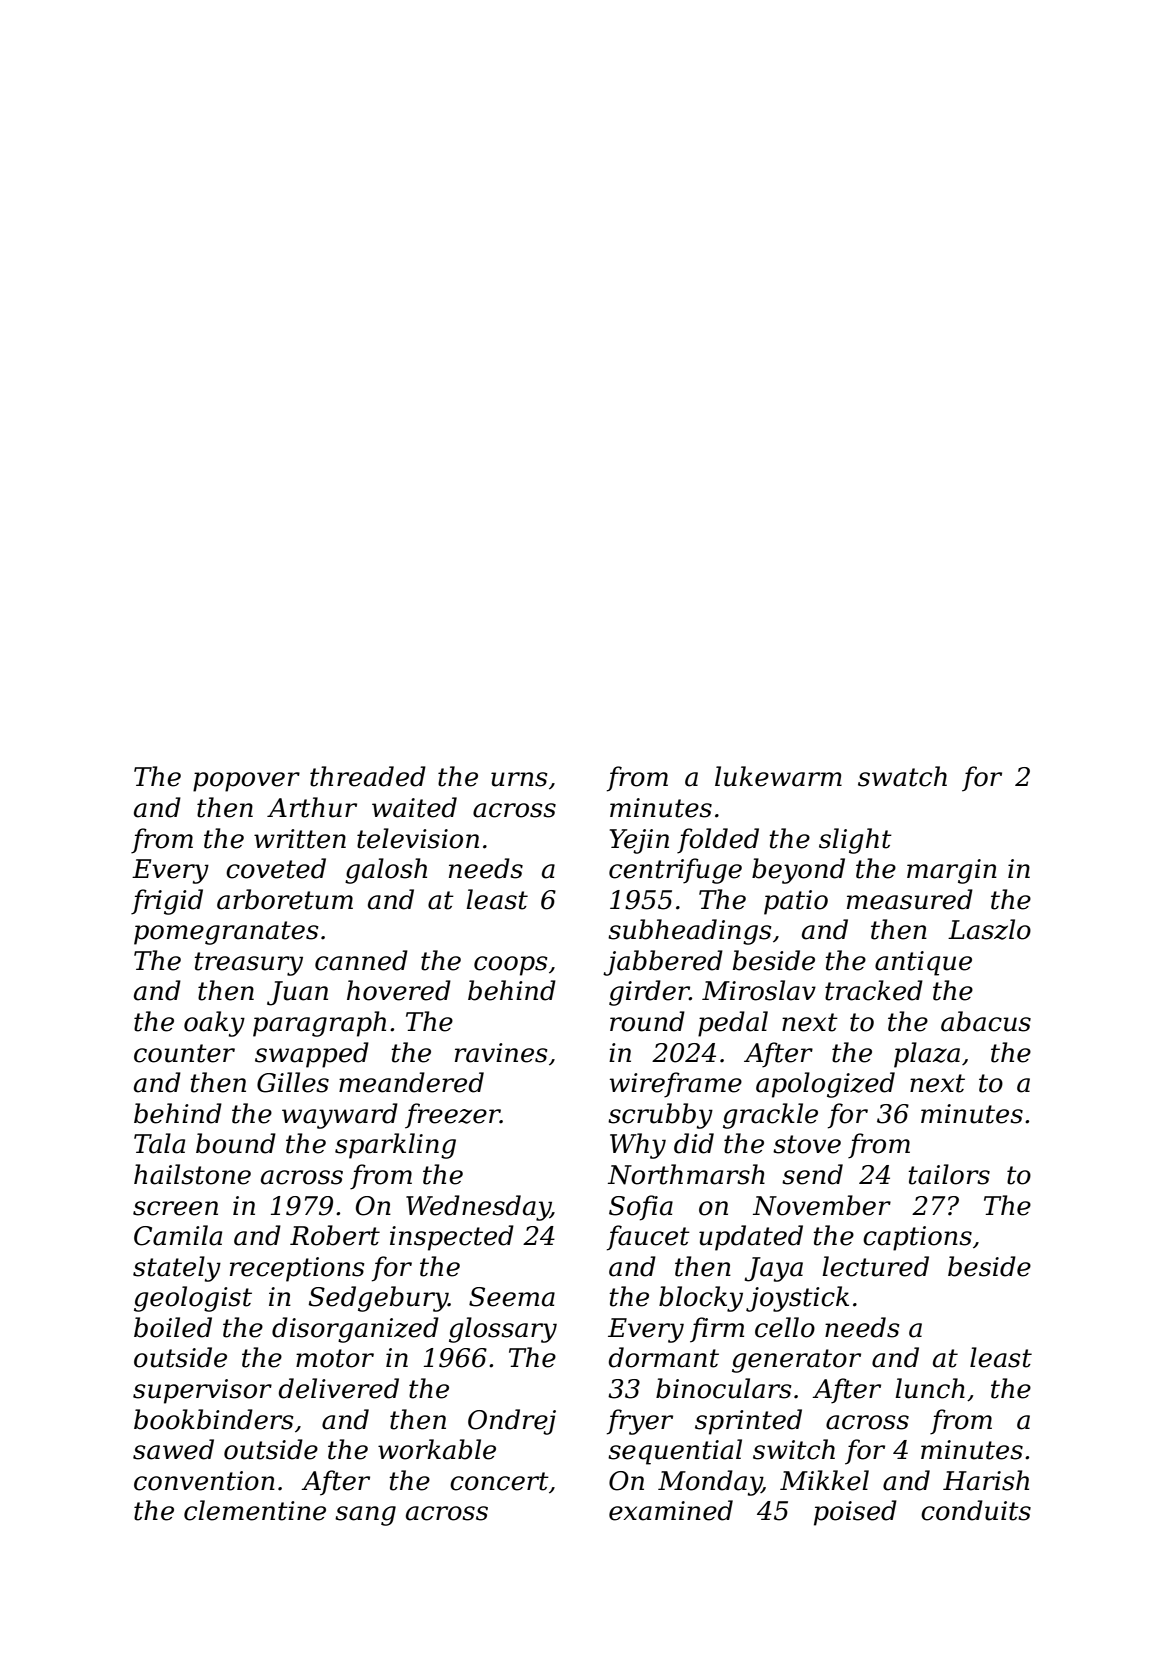  What do you see at coordinates (335, 1235) in the screenshot?
I see `Robert` at bounding box center [335, 1235].
